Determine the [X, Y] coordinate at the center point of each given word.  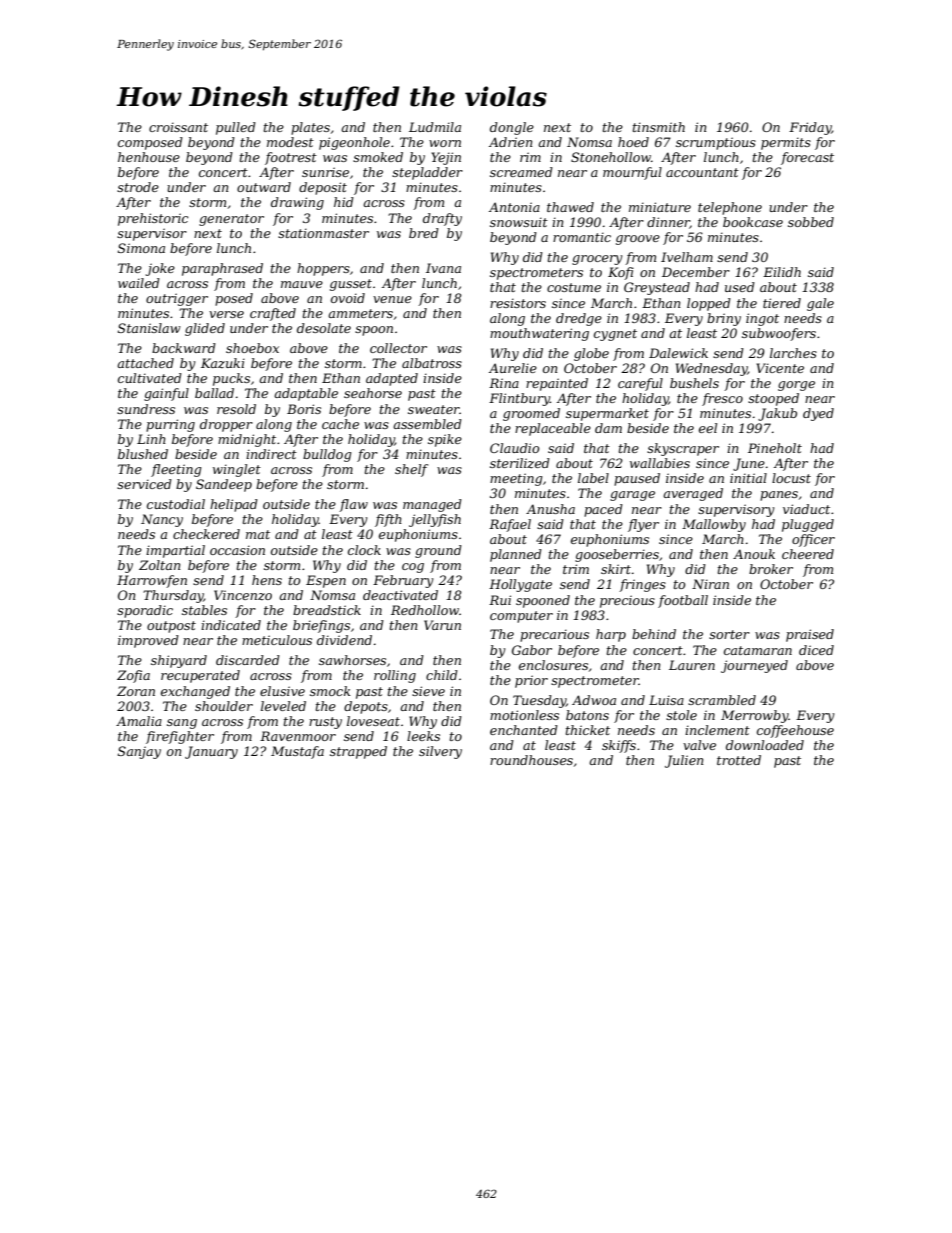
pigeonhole [354, 143]
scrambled [722, 700]
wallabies [660, 463]
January [211, 752]
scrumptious [716, 143]
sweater [434, 409]
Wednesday [711, 369]
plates [310, 128]
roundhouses [531, 760]
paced [603, 510]
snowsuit [519, 222]
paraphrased [222, 269]
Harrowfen [152, 581]
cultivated [150, 378]
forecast [807, 158]
